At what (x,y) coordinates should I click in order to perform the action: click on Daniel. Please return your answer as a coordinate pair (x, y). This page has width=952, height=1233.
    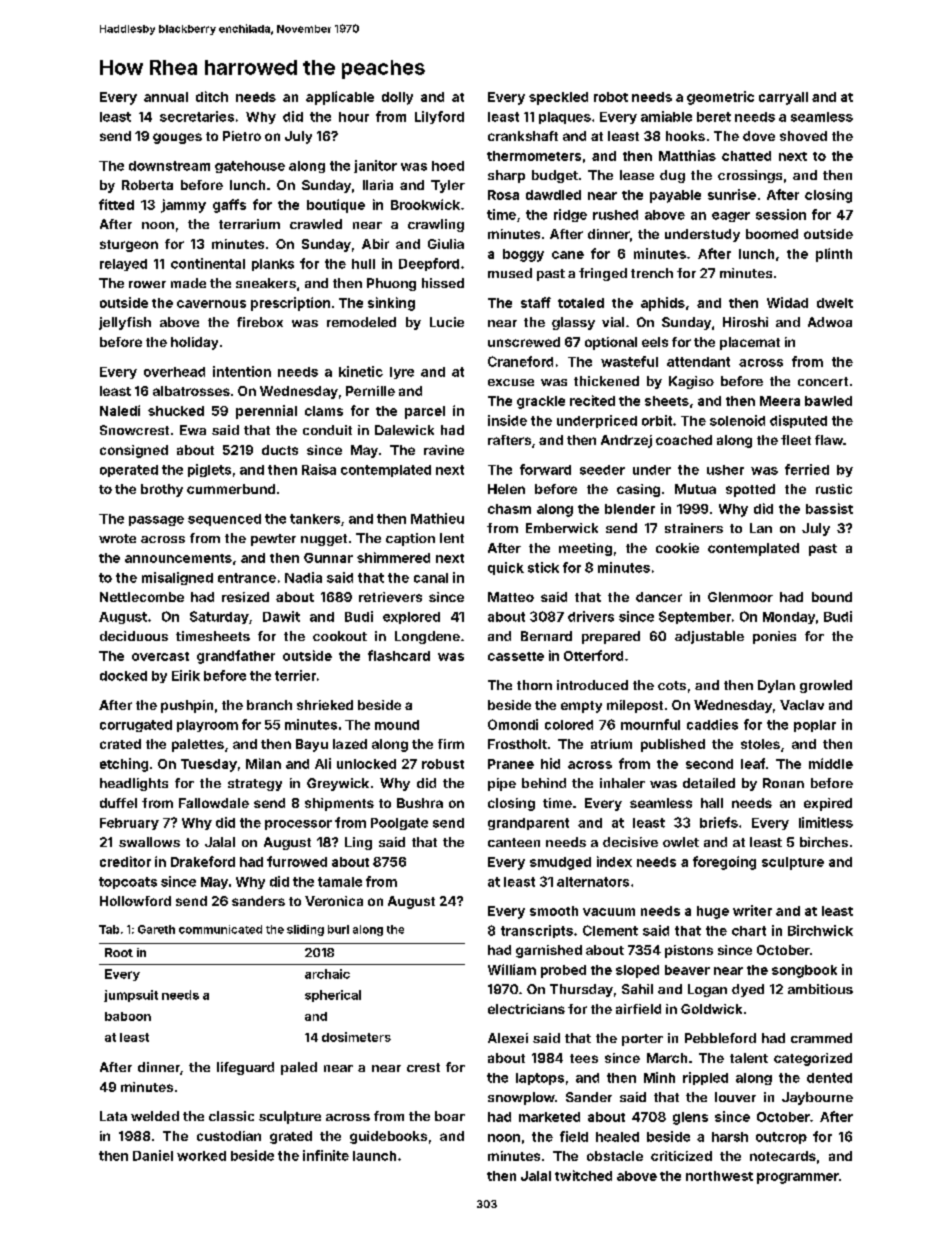
    Looking at the image, I should click on (153, 1155).
